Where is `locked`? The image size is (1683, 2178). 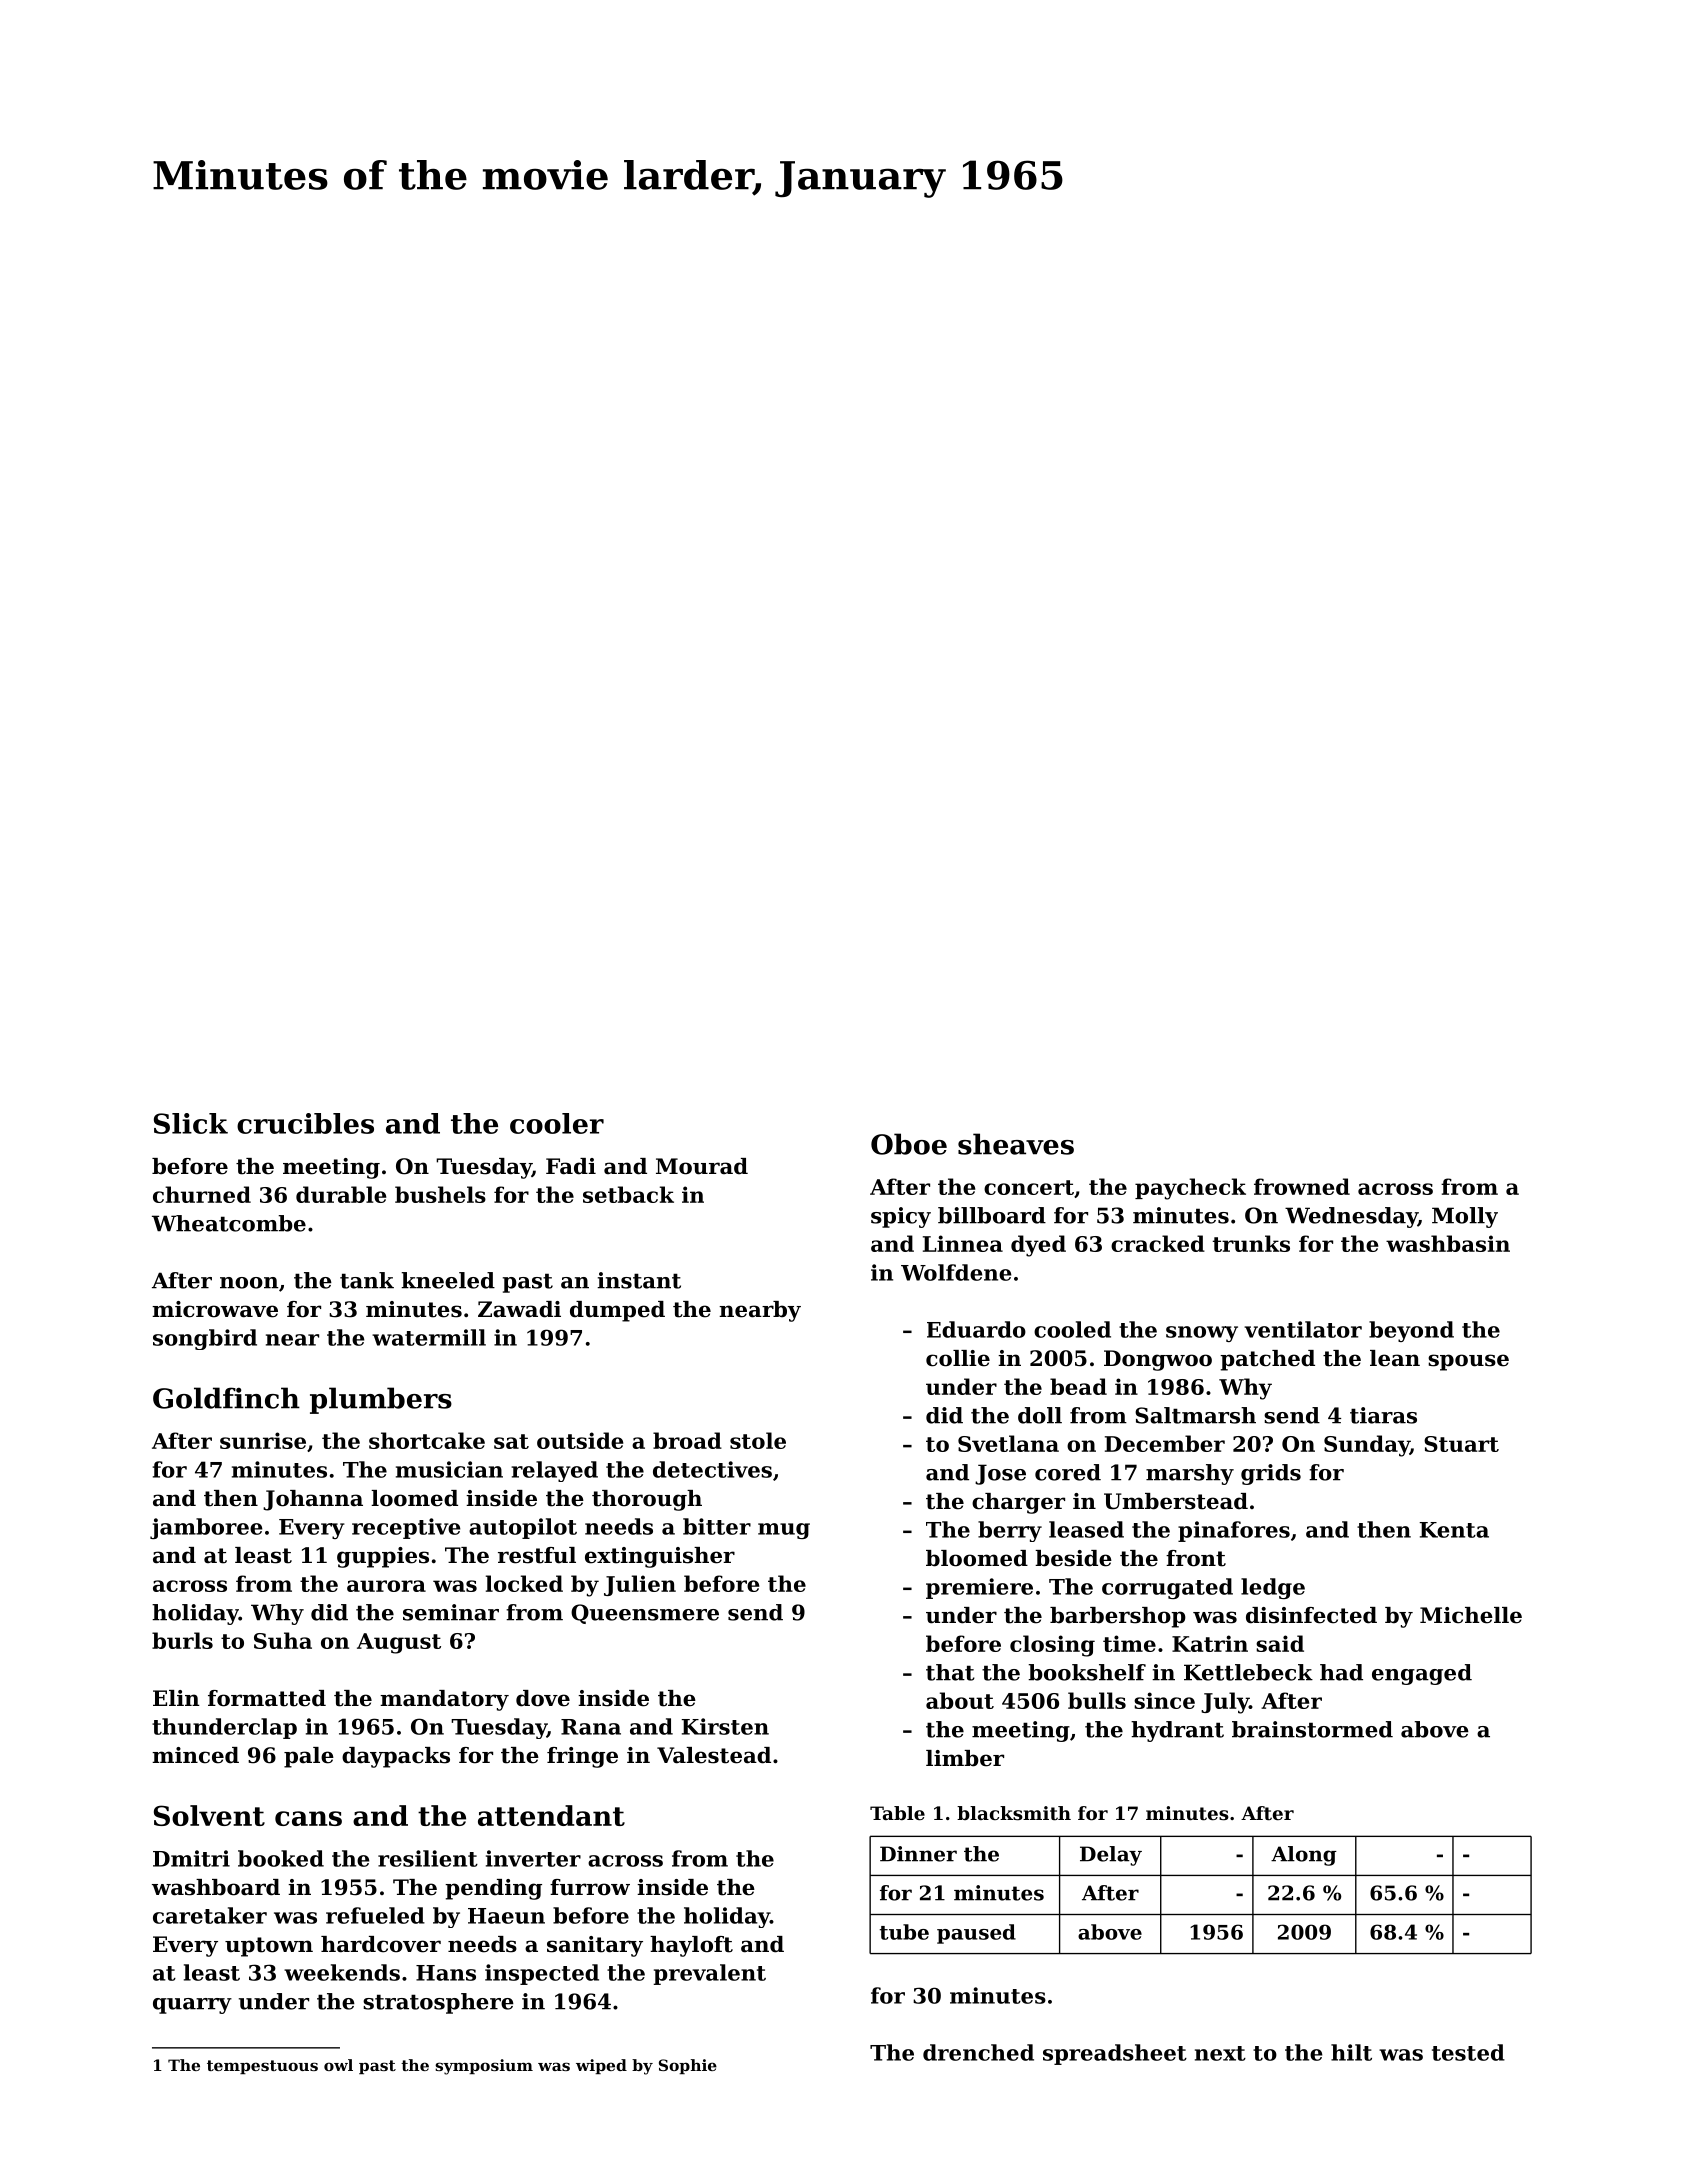 locked is located at coordinates (524, 1583).
